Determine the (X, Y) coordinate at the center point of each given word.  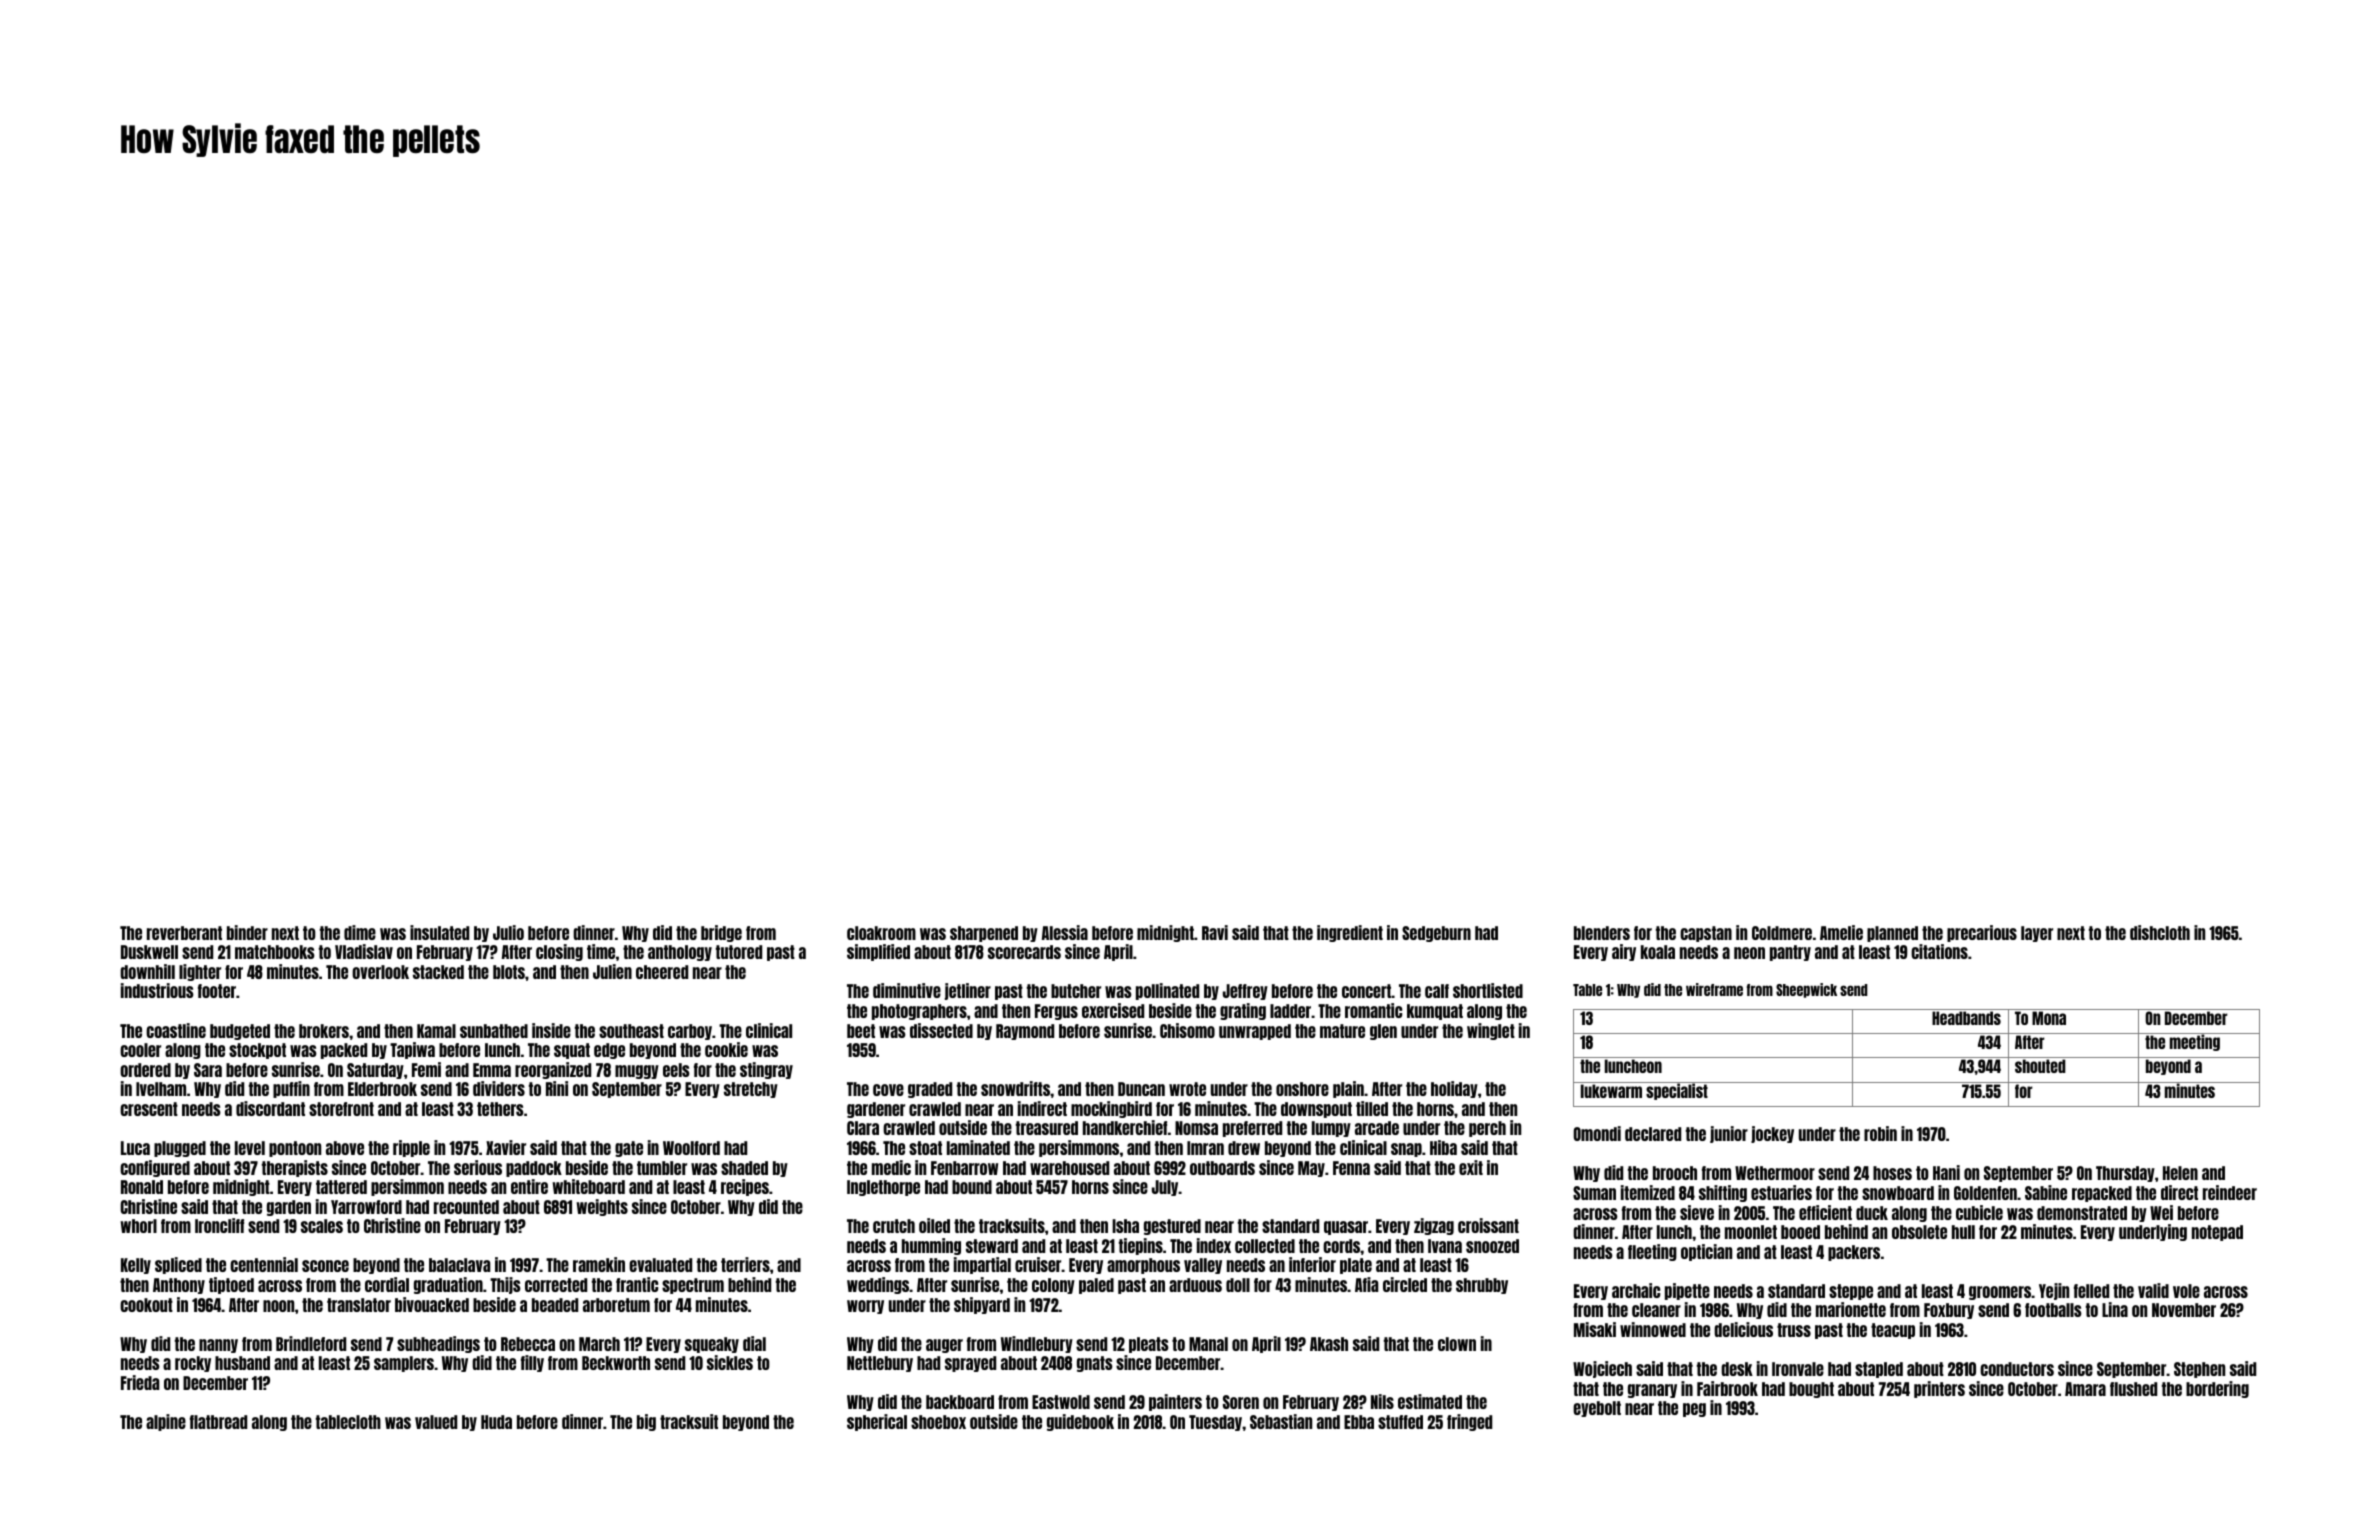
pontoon (295, 1149)
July (1165, 1188)
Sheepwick (1806, 990)
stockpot (257, 1051)
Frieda (140, 1382)
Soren (1241, 1402)
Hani (1946, 1172)
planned (1892, 934)
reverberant (184, 933)
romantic (1373, 1010)
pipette (1687, 1291)
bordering (2217, 1389)
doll (1238, 1285)
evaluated (660, 1265)
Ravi (1215, 932)
